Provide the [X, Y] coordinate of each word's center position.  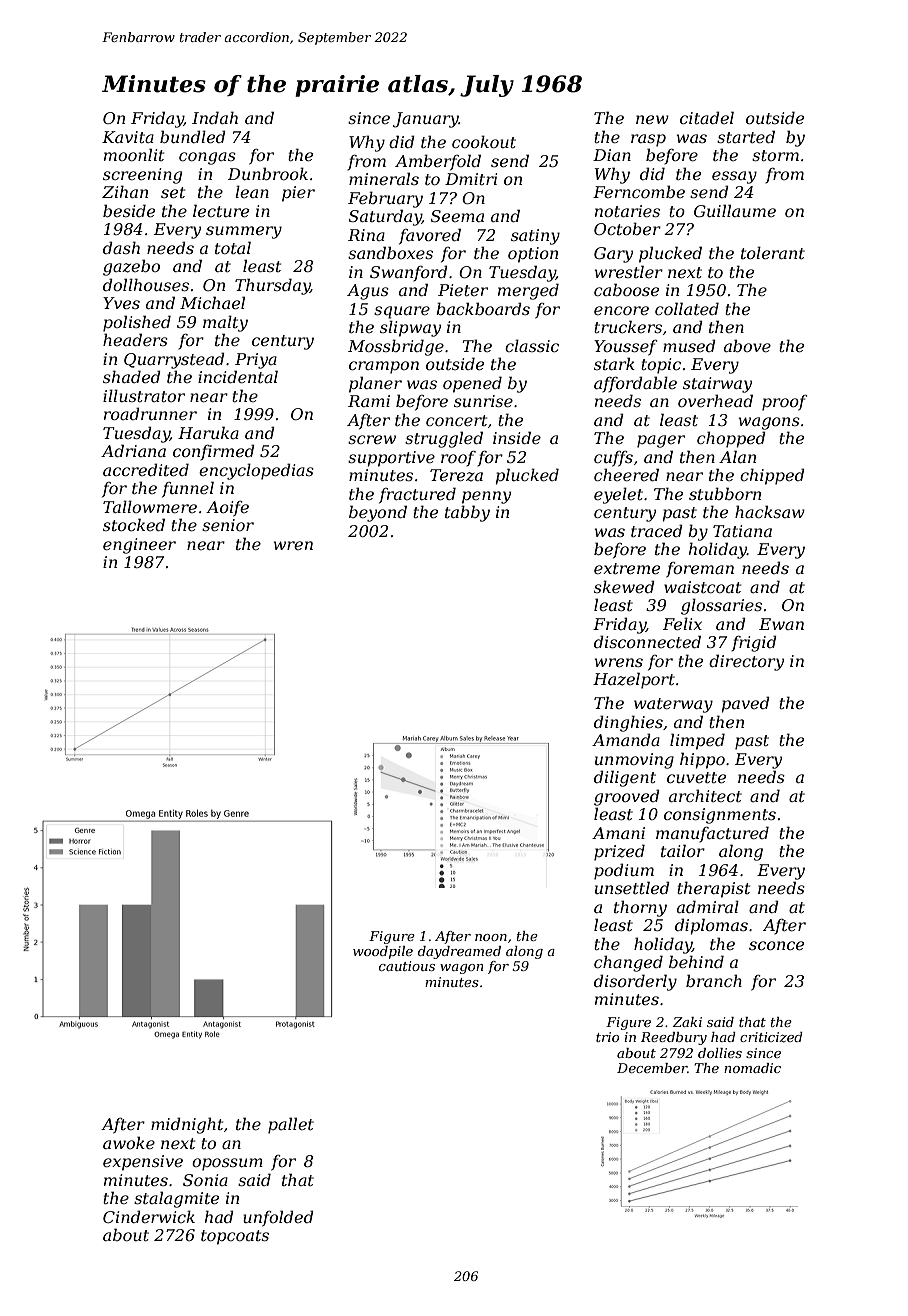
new [652, 119]
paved [746, 704]
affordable [635, 384]
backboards [483, 308]
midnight [187, 1125]
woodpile [383, 952]
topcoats [235, 1237]
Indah [215, 117]
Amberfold [438, 162]
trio [607, 1037]
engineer [139, 546]
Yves [121, 303]
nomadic [752, 1068]
